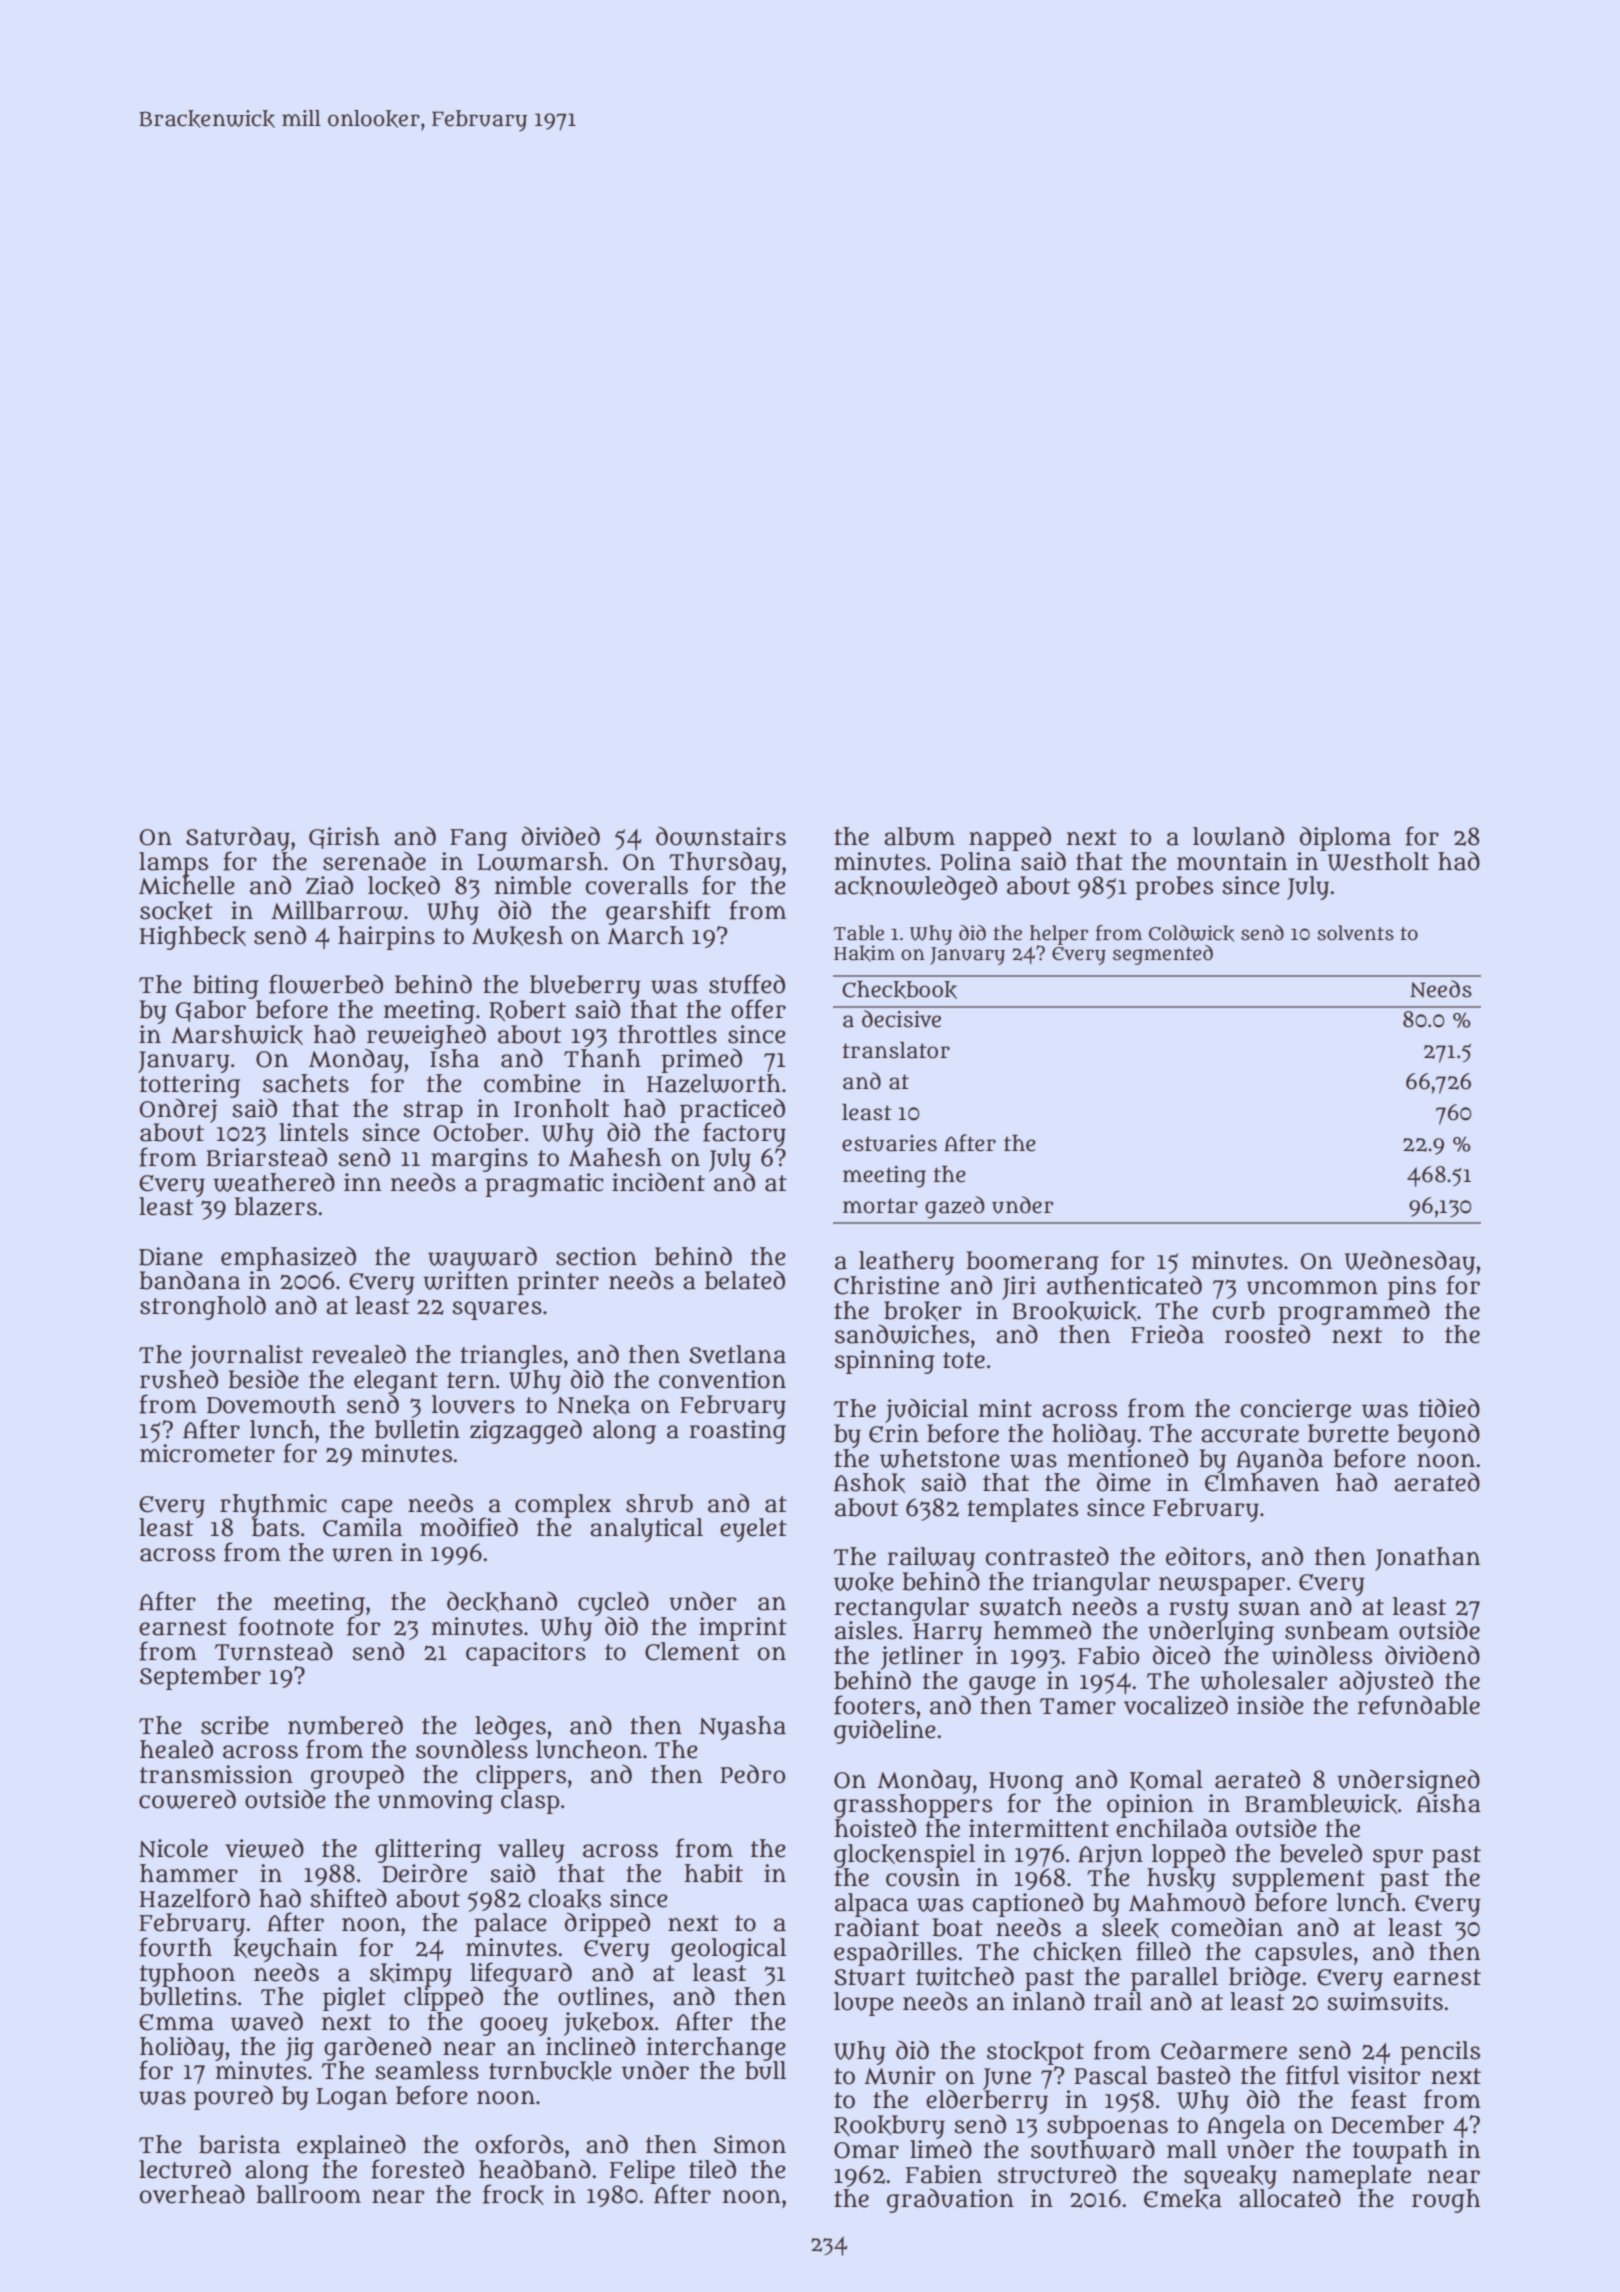 This screenshot has width=1620, height=2292. What do you see at coordinates (737, 1354) in the screenshot?
I see `Svetlana` at bounding box center [737, 1354].
